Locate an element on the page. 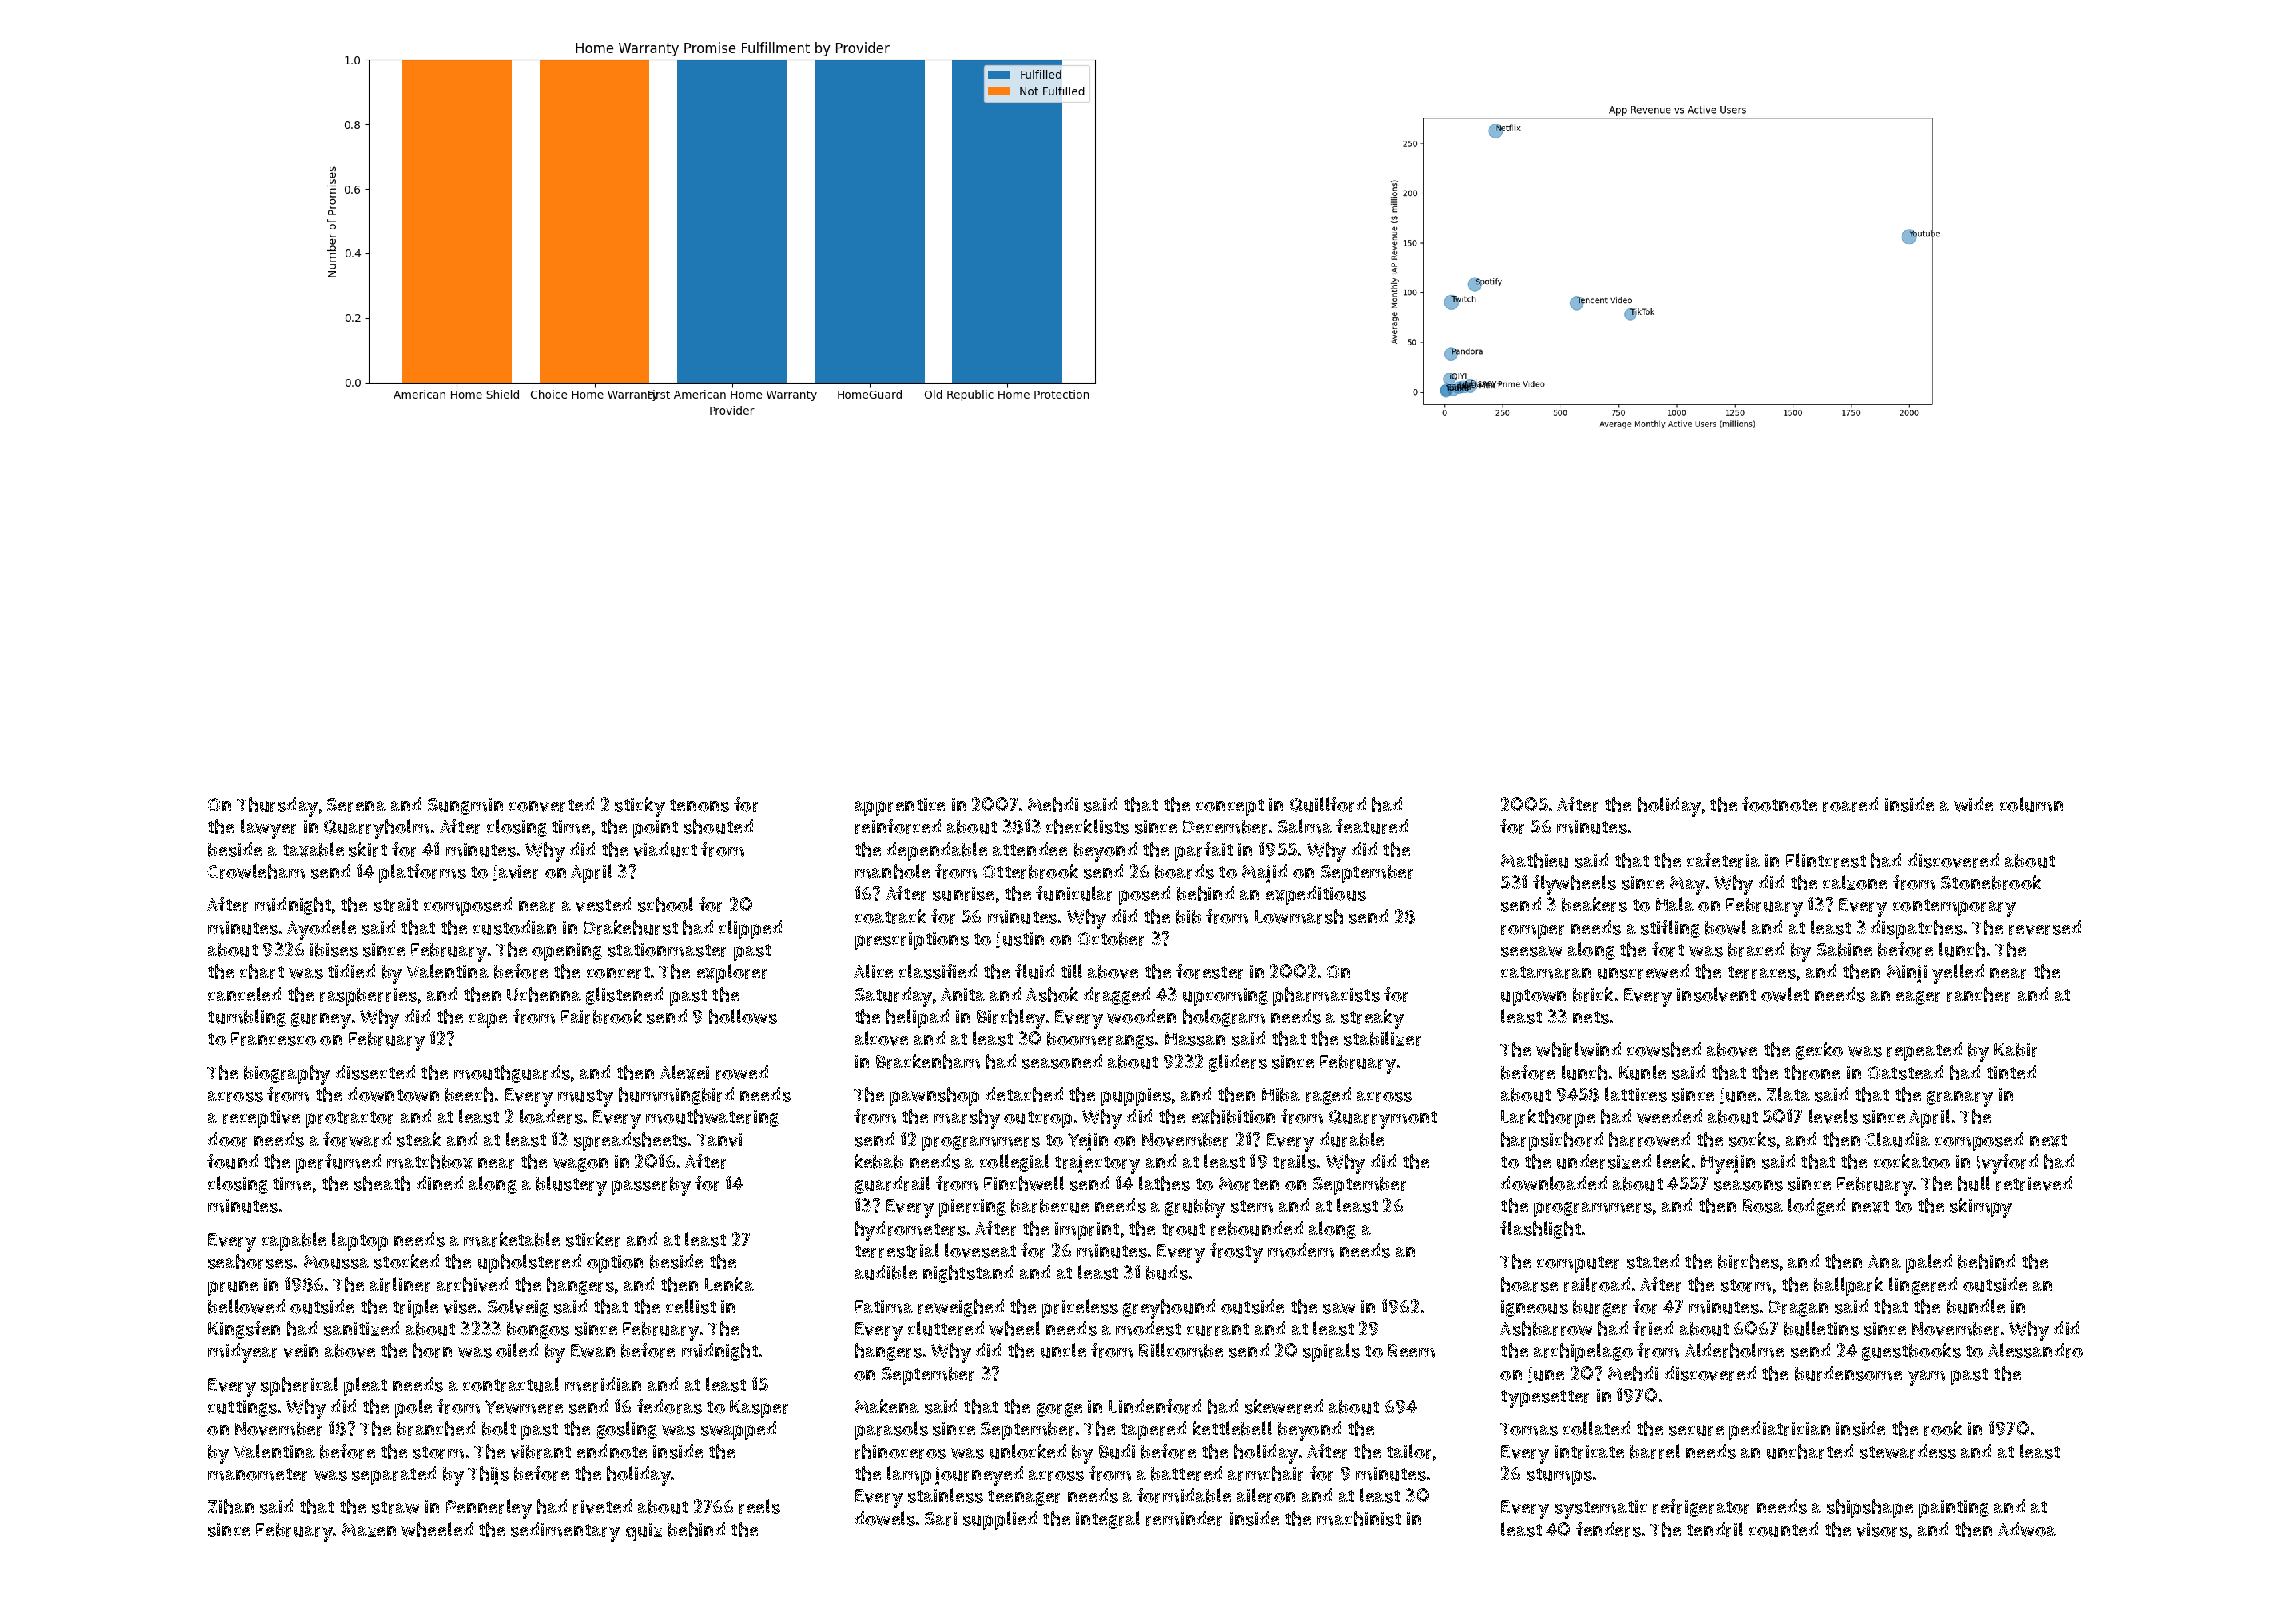 This image has width=2292, height=1620. calzone is located at coordinates (1855, 882).
